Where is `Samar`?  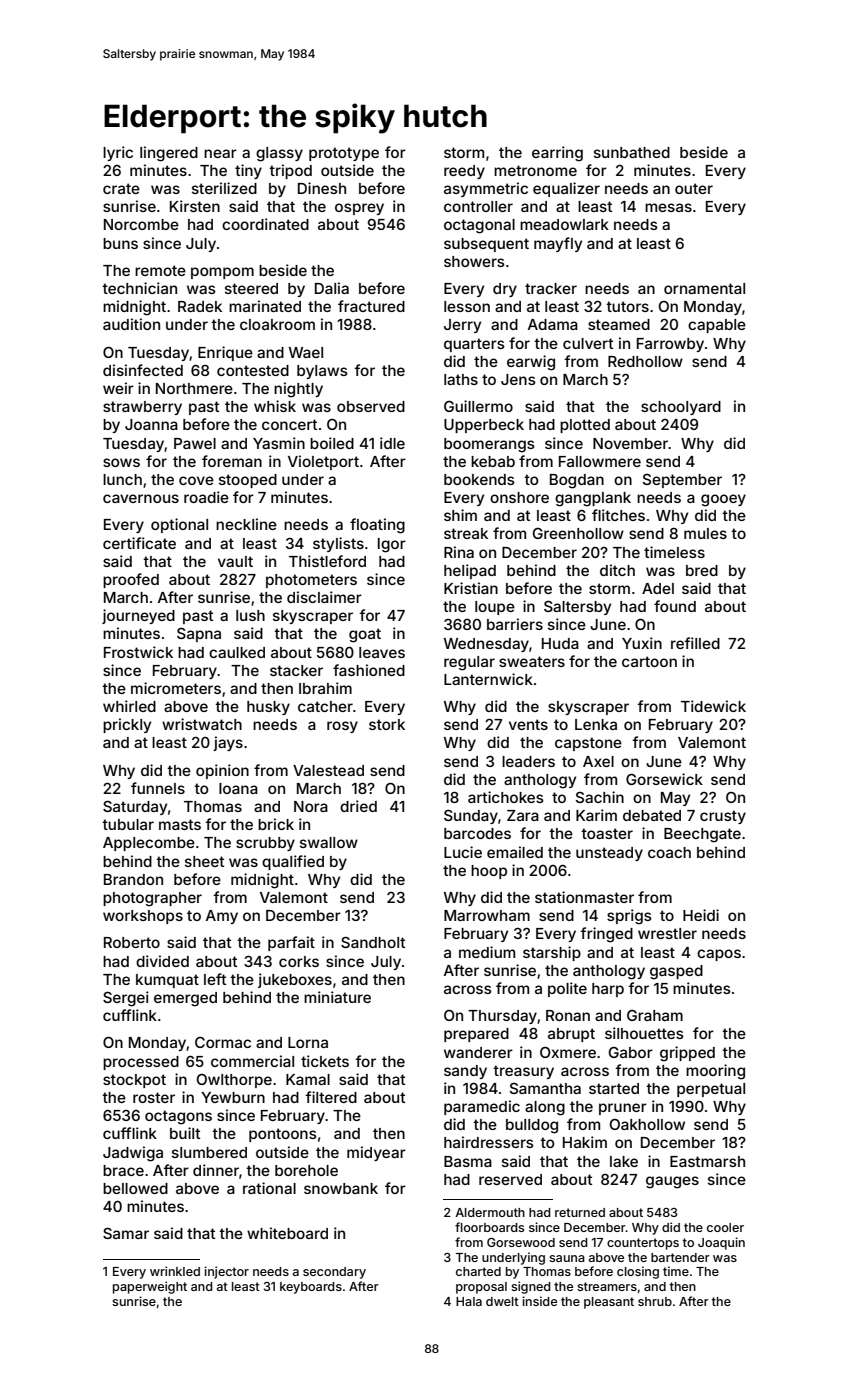 Samar is located at coordinates (126, 1233).
